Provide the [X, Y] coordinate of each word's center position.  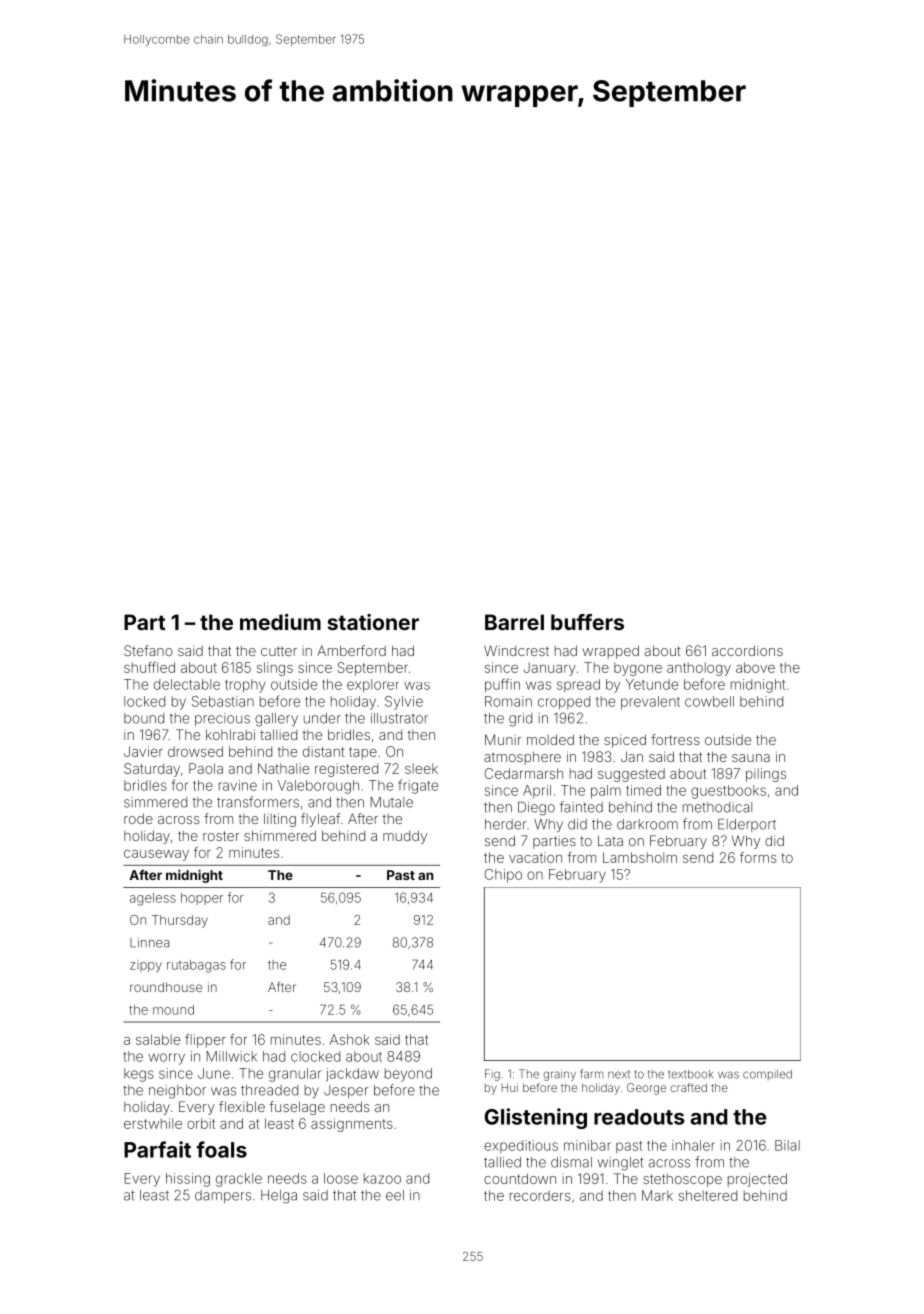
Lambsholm [640, 857]
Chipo [503, 876]
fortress [675, 739]
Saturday [152, 770]
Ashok [350, 1039]
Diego [536, 809]
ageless [153, 899]
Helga [279, 1197]
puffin [502, 685]
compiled [767, 1075]
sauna [751, 758]
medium [280, 622]
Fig [492, 1075]
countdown [520, 1178]
